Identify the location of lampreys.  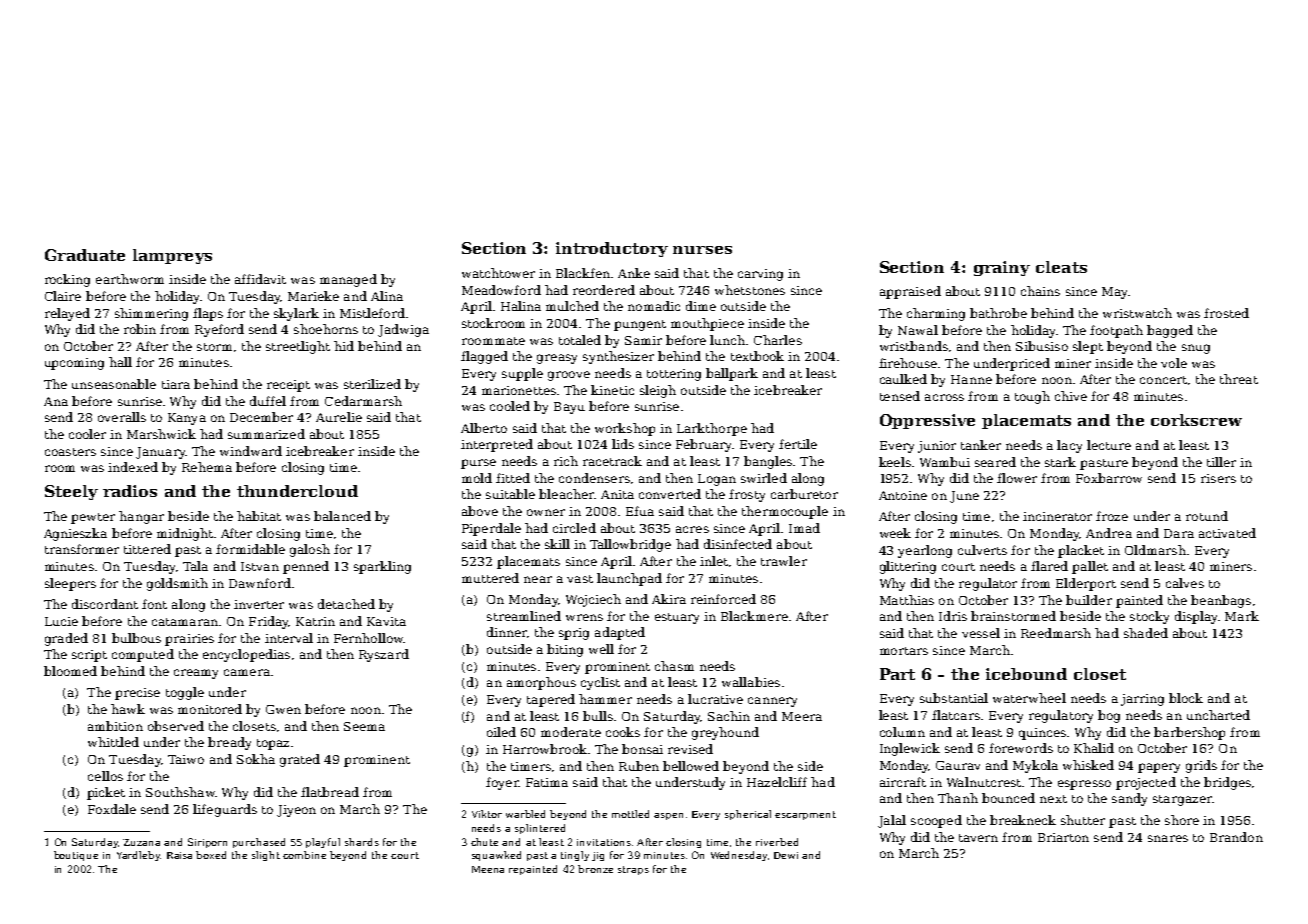
(172, 256).
